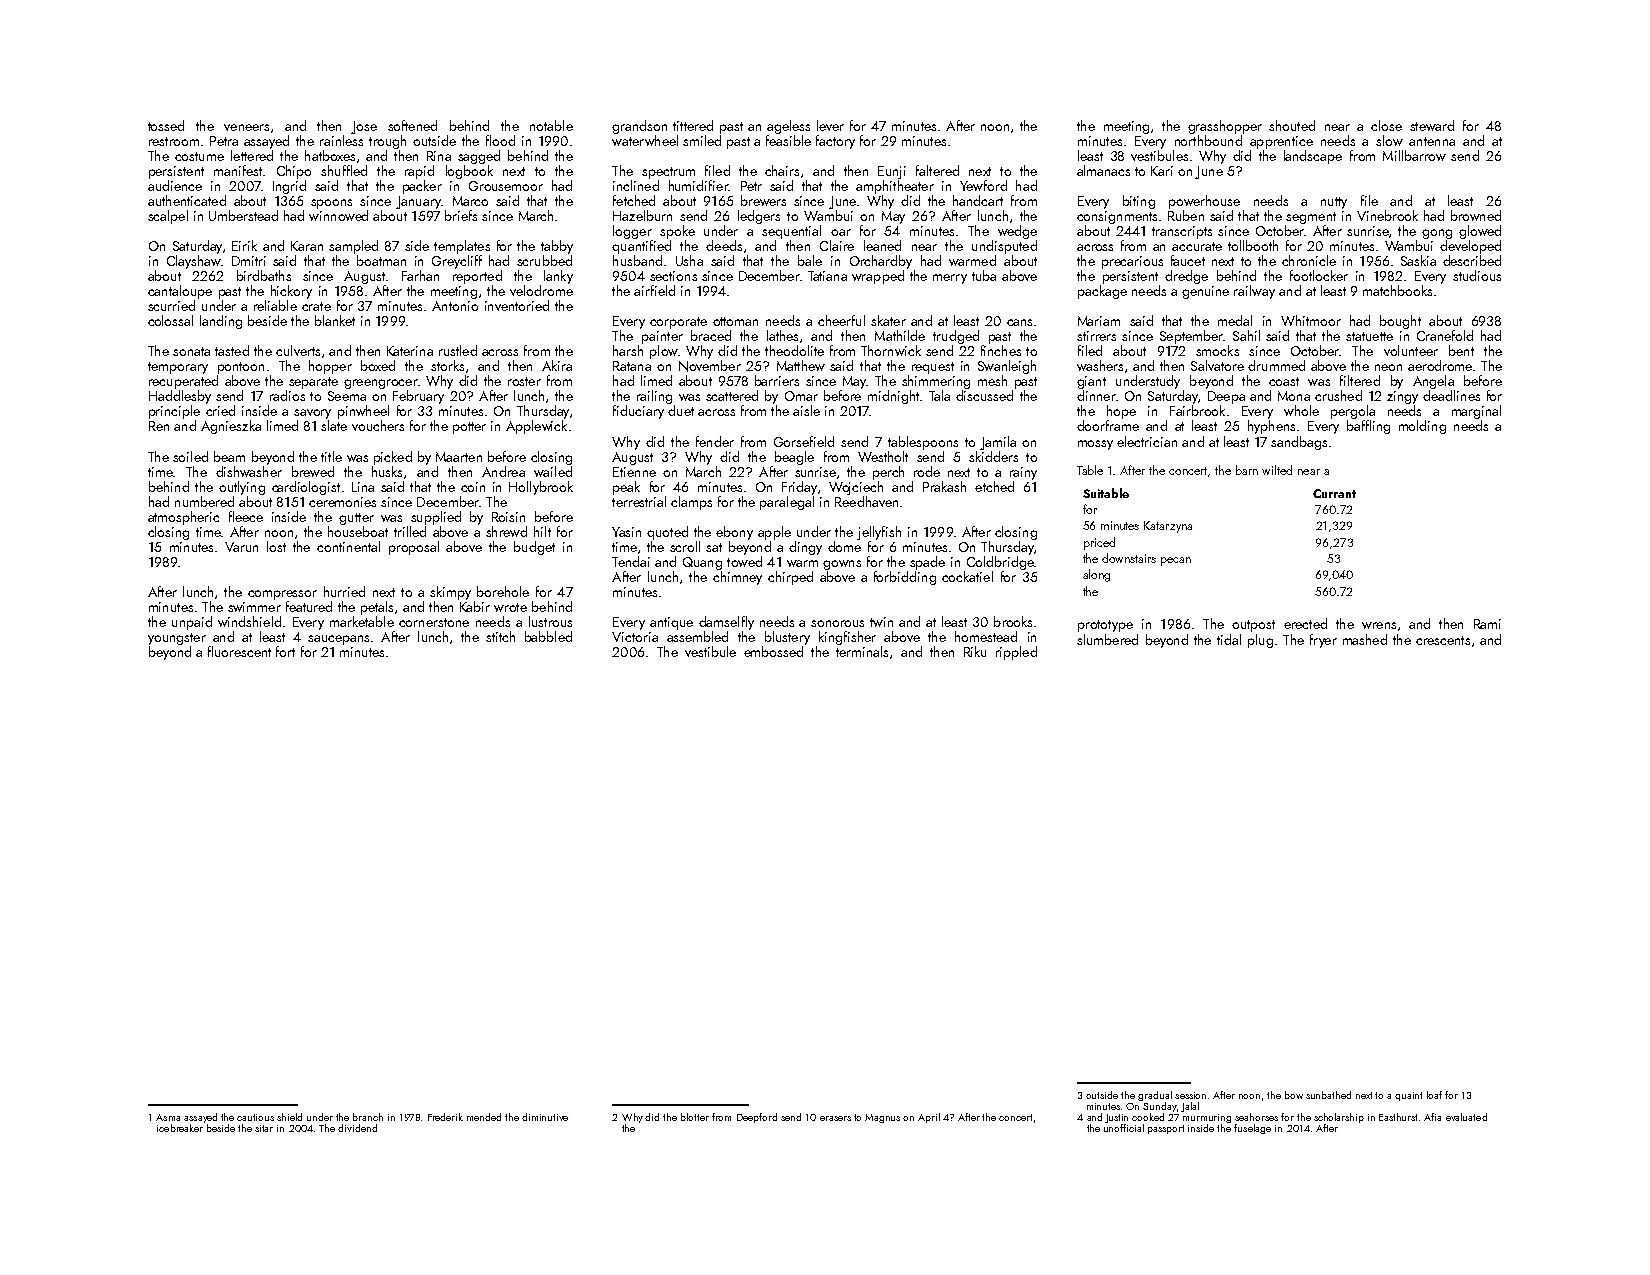 This screenshot has width=1650, height=1275. I want to click on ageless, so click(788, 127).
